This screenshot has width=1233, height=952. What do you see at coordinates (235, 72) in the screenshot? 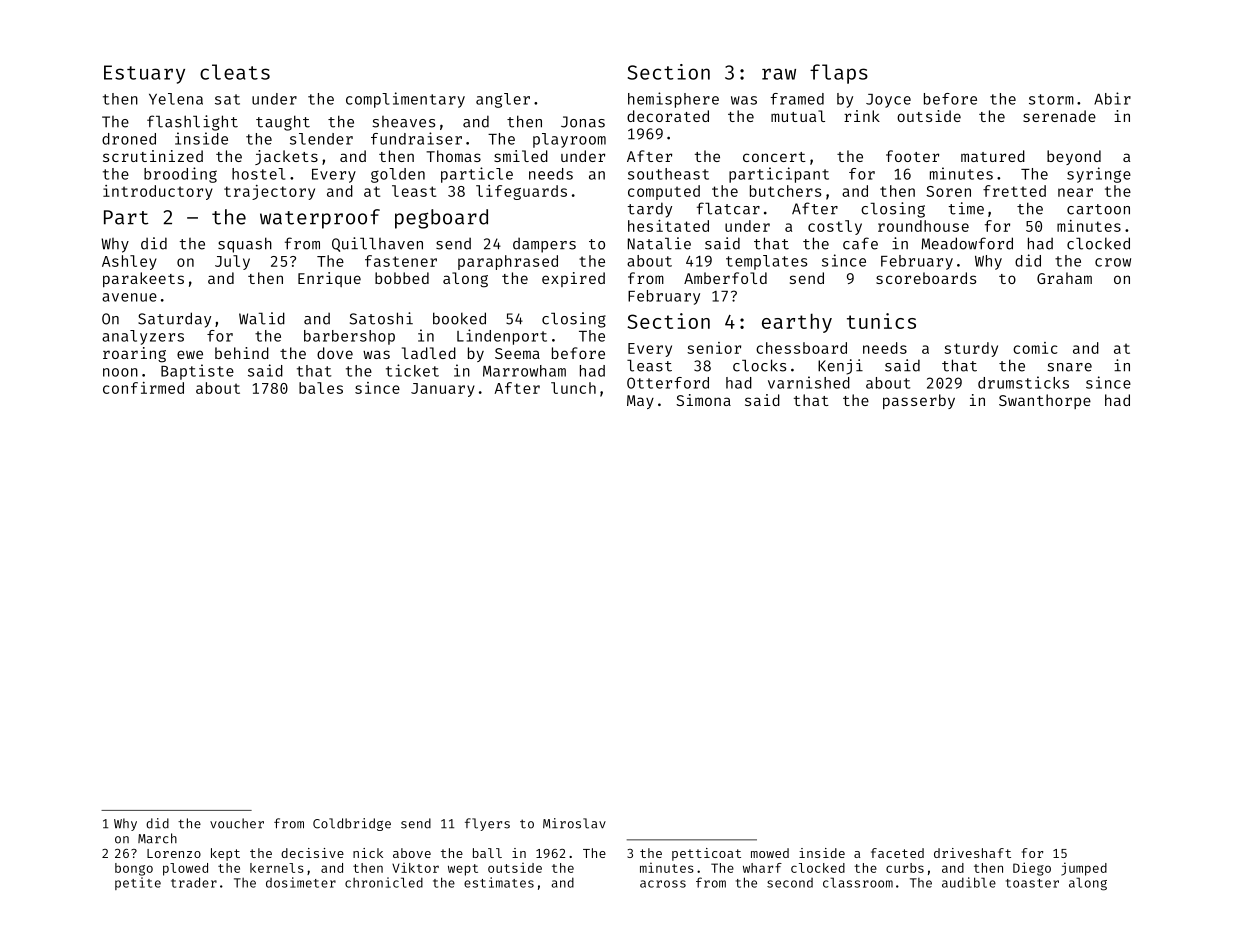
I see `cleats` at bounding box center [235, 72].
